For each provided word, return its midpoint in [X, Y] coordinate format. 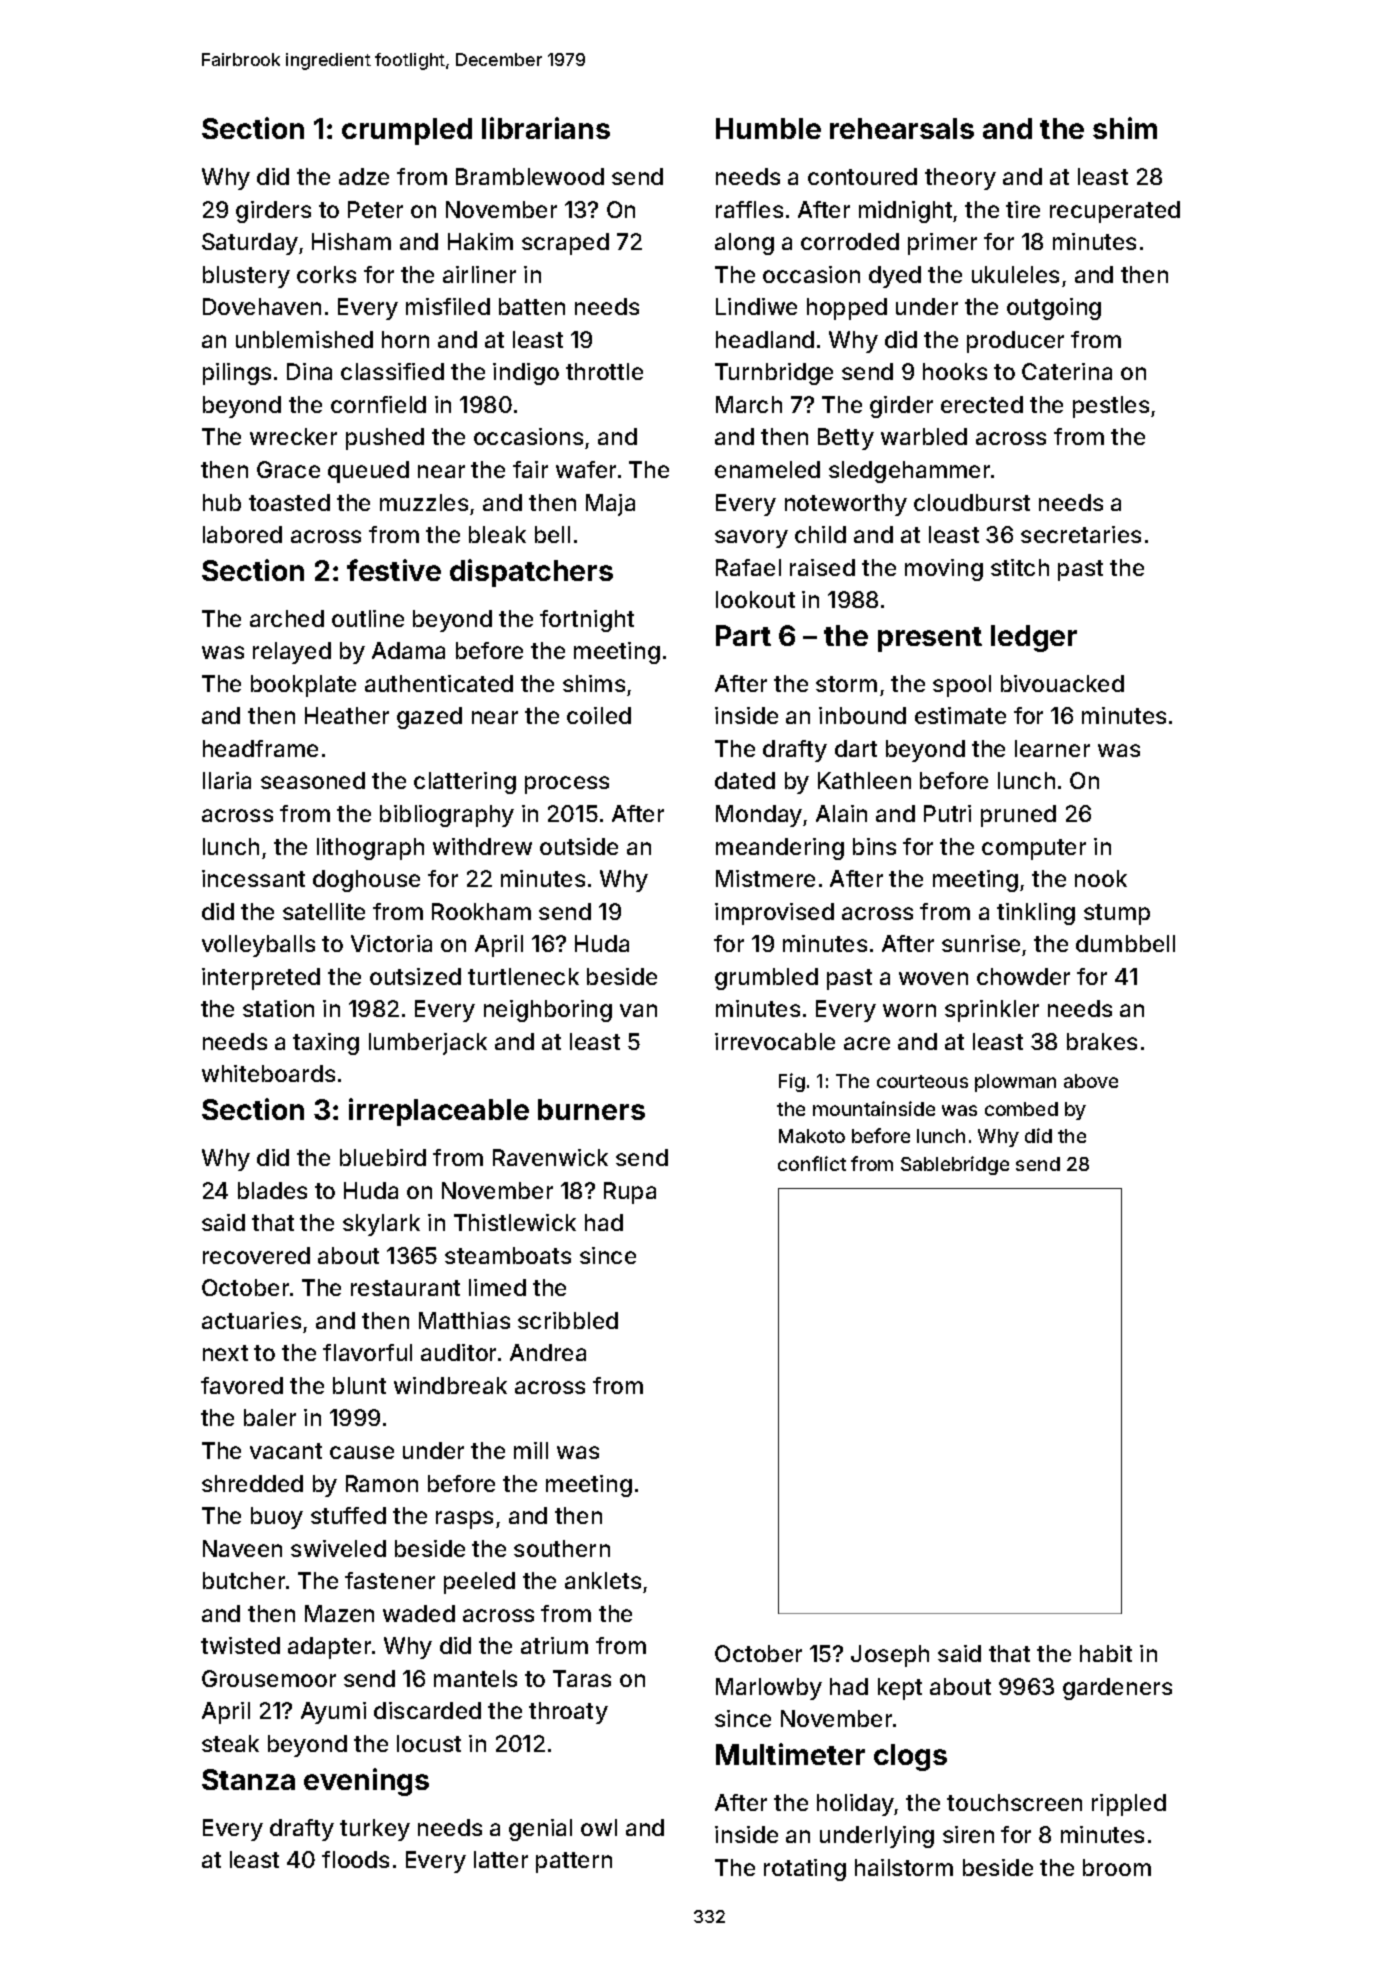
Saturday [250, 244]
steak [230, 1743]
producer [1015, 342]
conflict [812, 1163]
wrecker [293, 436]
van [638, 1010]
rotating [805, 1870]
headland [765, 339]
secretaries [1081, 534]
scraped [565, 244]
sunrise [981, 943]
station [278, 1008]
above [1091, 1081]
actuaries [251, 1320]
